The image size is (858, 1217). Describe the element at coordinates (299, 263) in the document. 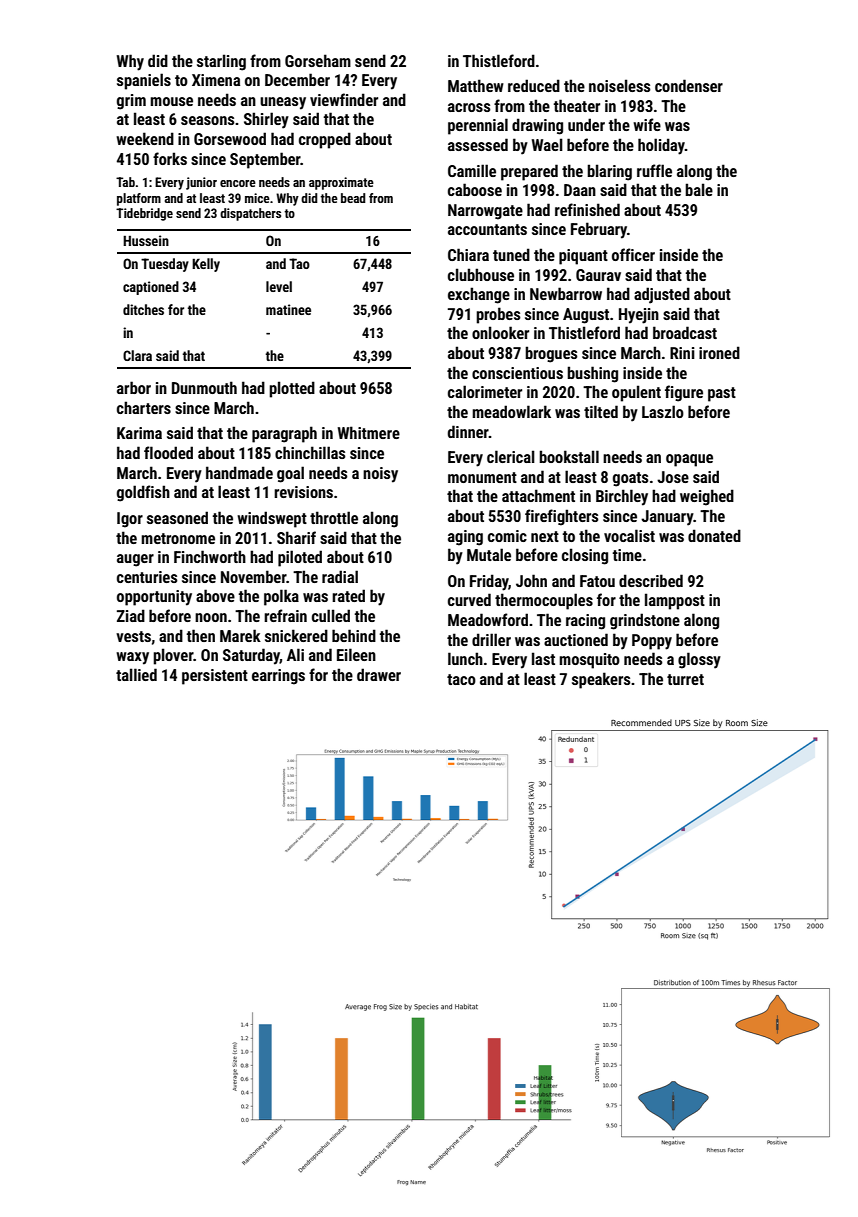

I see `Tao` at that location.
